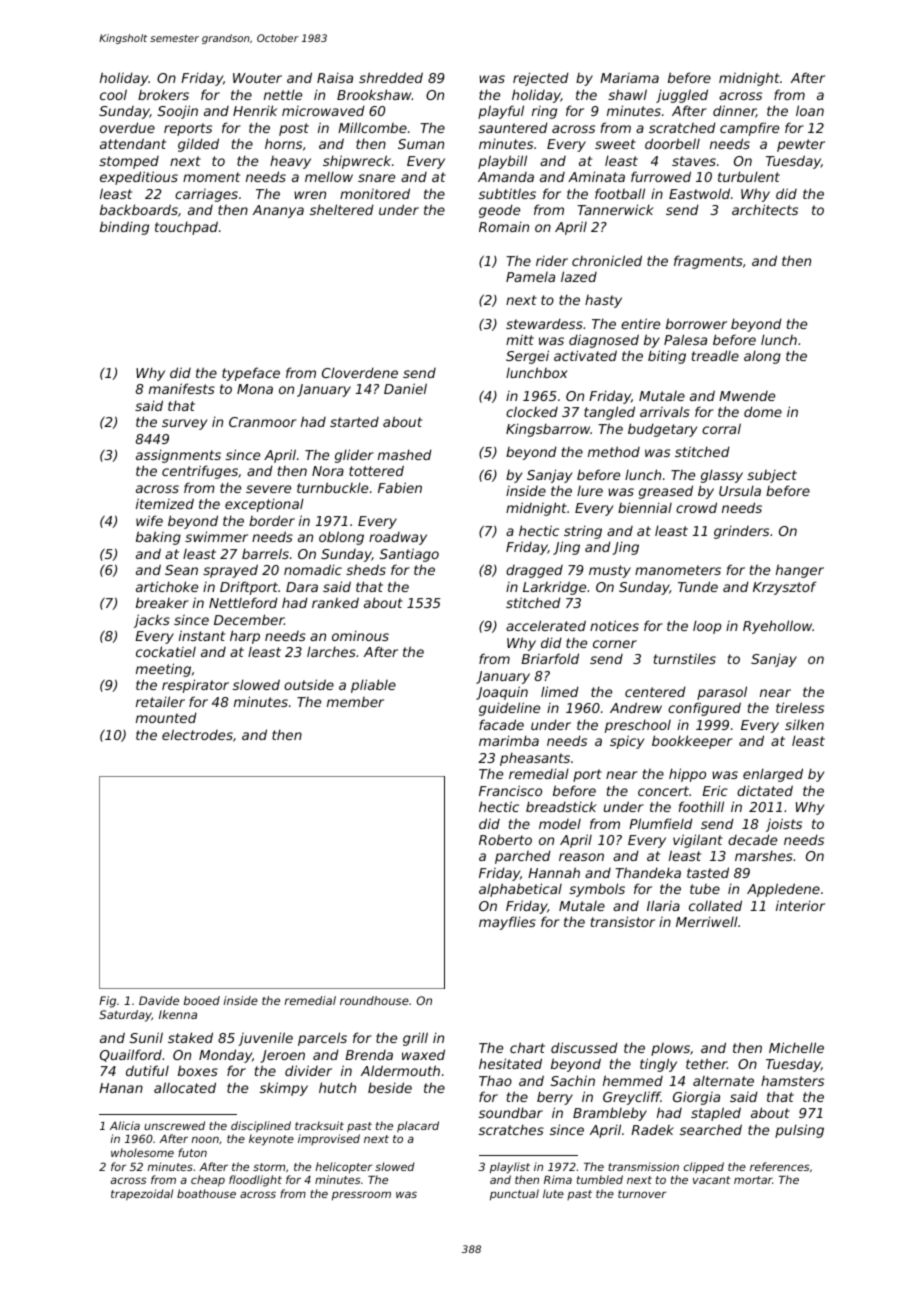  What do you see at coordinates (678, 570) in the screenshot?
I see `manometers` at bounding box center [678, 570].
